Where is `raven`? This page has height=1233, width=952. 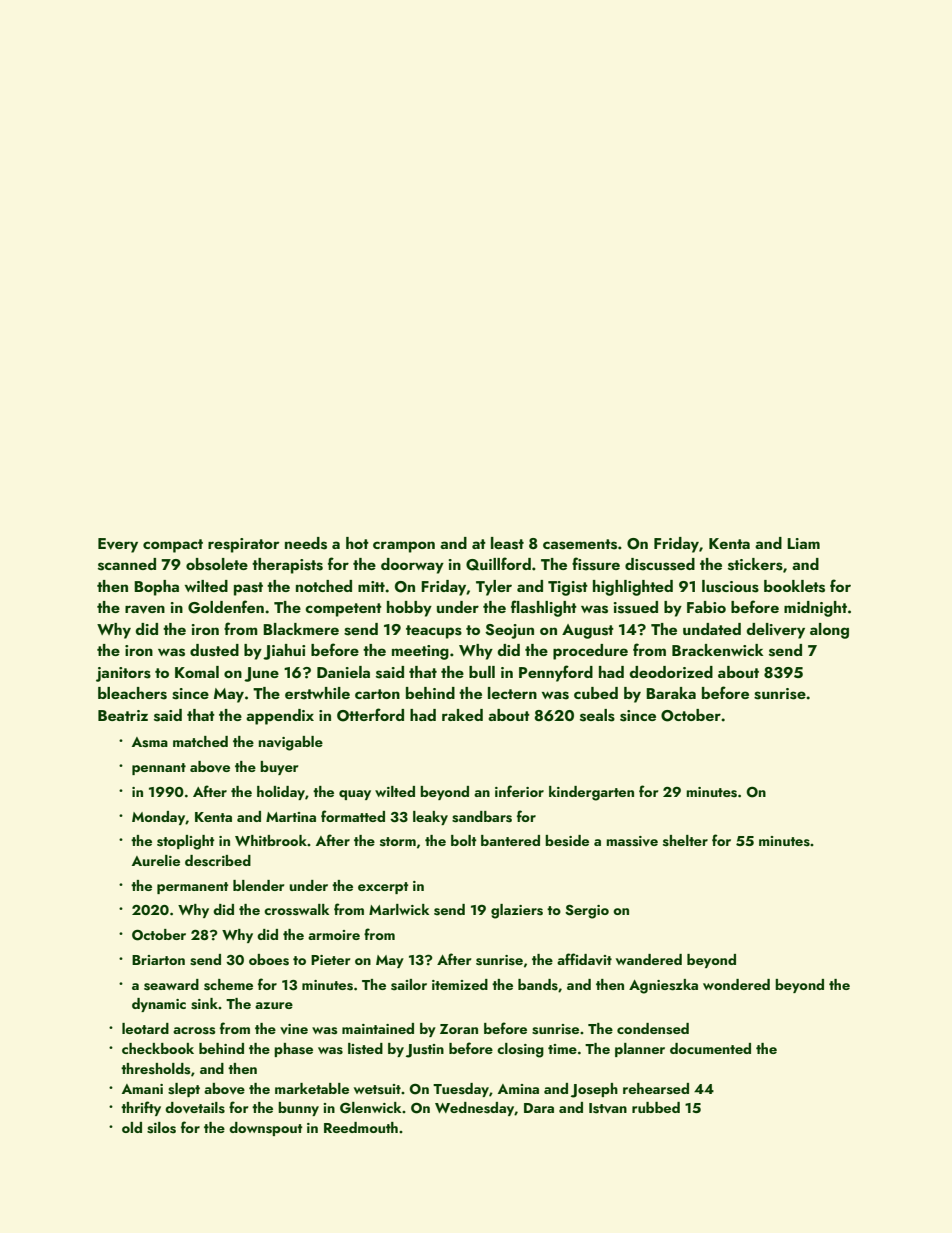
raven is located at coordinates (145, 609).
